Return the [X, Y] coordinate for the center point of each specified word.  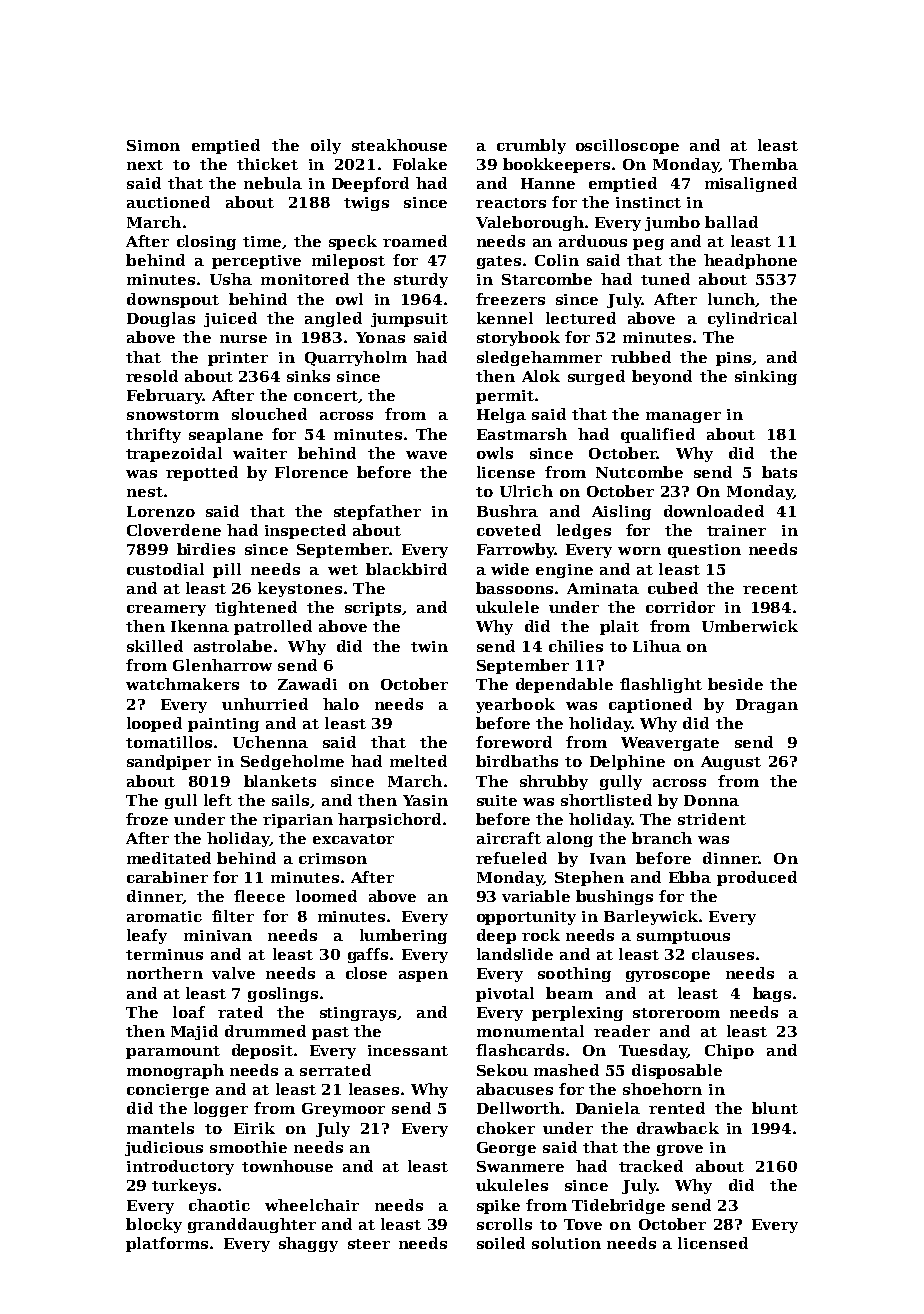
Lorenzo [161, 511]
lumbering [403, 936]
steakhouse [399, 145]
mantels [160, 1128]
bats [779, 472]
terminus [164, 954]
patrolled [273, 627]
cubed [673, 588]
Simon [153, 145]
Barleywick [651, 917]
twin [429, 646]
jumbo [672, 223]
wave [426, 455]
